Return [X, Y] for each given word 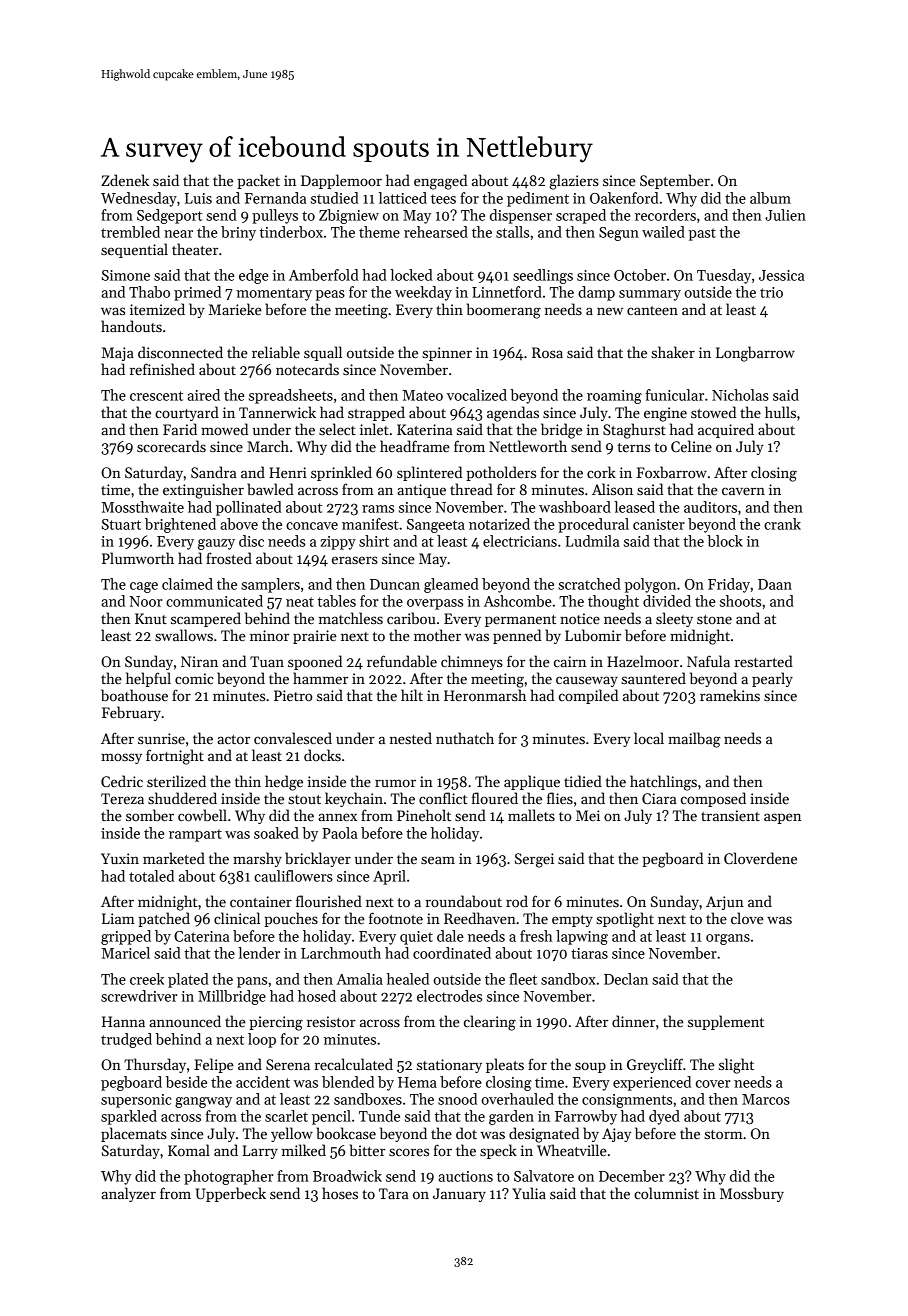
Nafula [708, 661]
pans [252, 982]
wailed [663, 232]
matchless [351, 618]
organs [728, 939]
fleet [523, 979]
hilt [412, 695]
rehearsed [436, 232]
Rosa [547, 352]
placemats [134, 1134]
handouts [131, 326]
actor [233, 739]
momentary [274, 294]
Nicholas [740, 395]
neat [300, 602]
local [649, 738]
